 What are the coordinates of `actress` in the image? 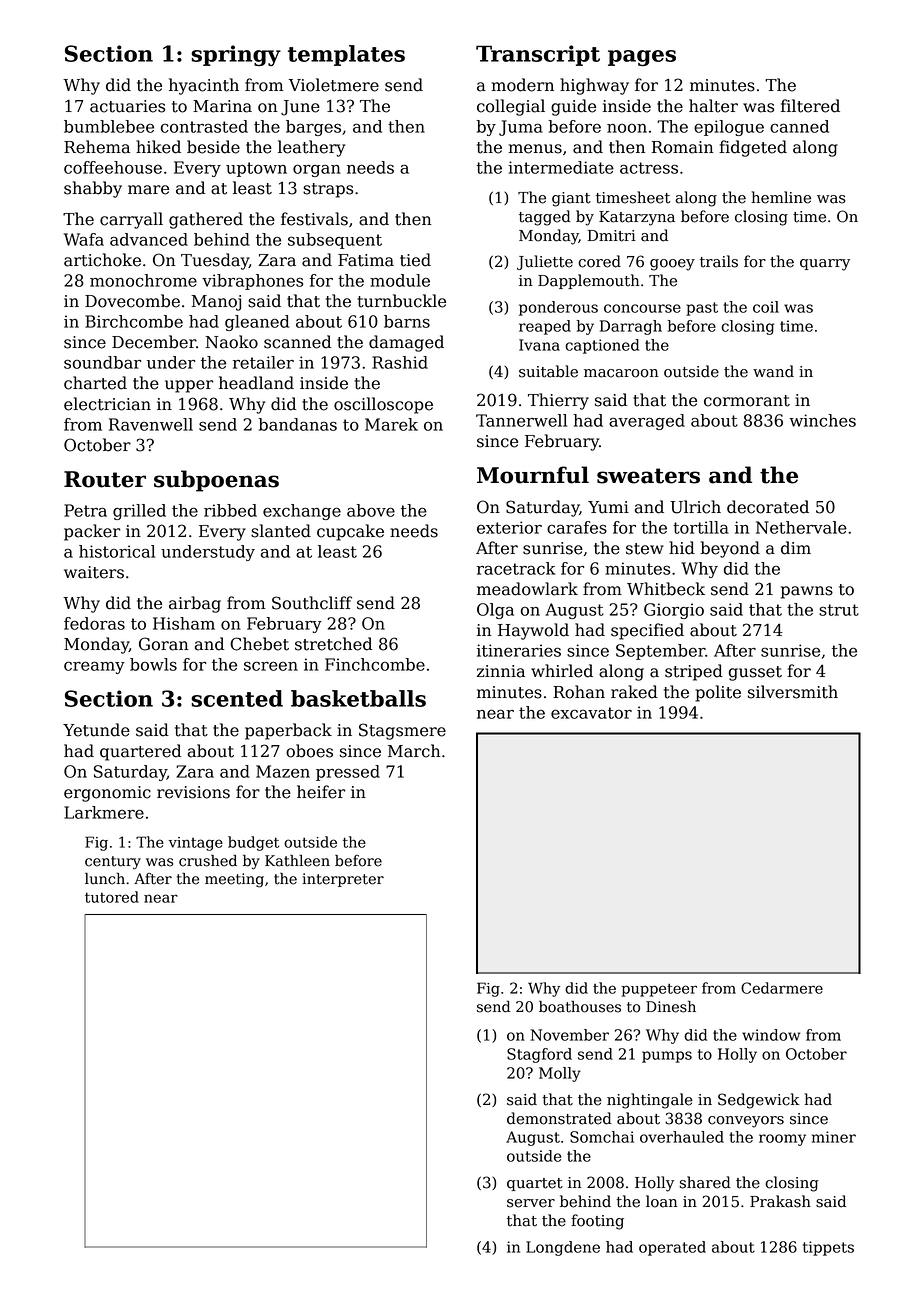 It's located at (649, 168).
